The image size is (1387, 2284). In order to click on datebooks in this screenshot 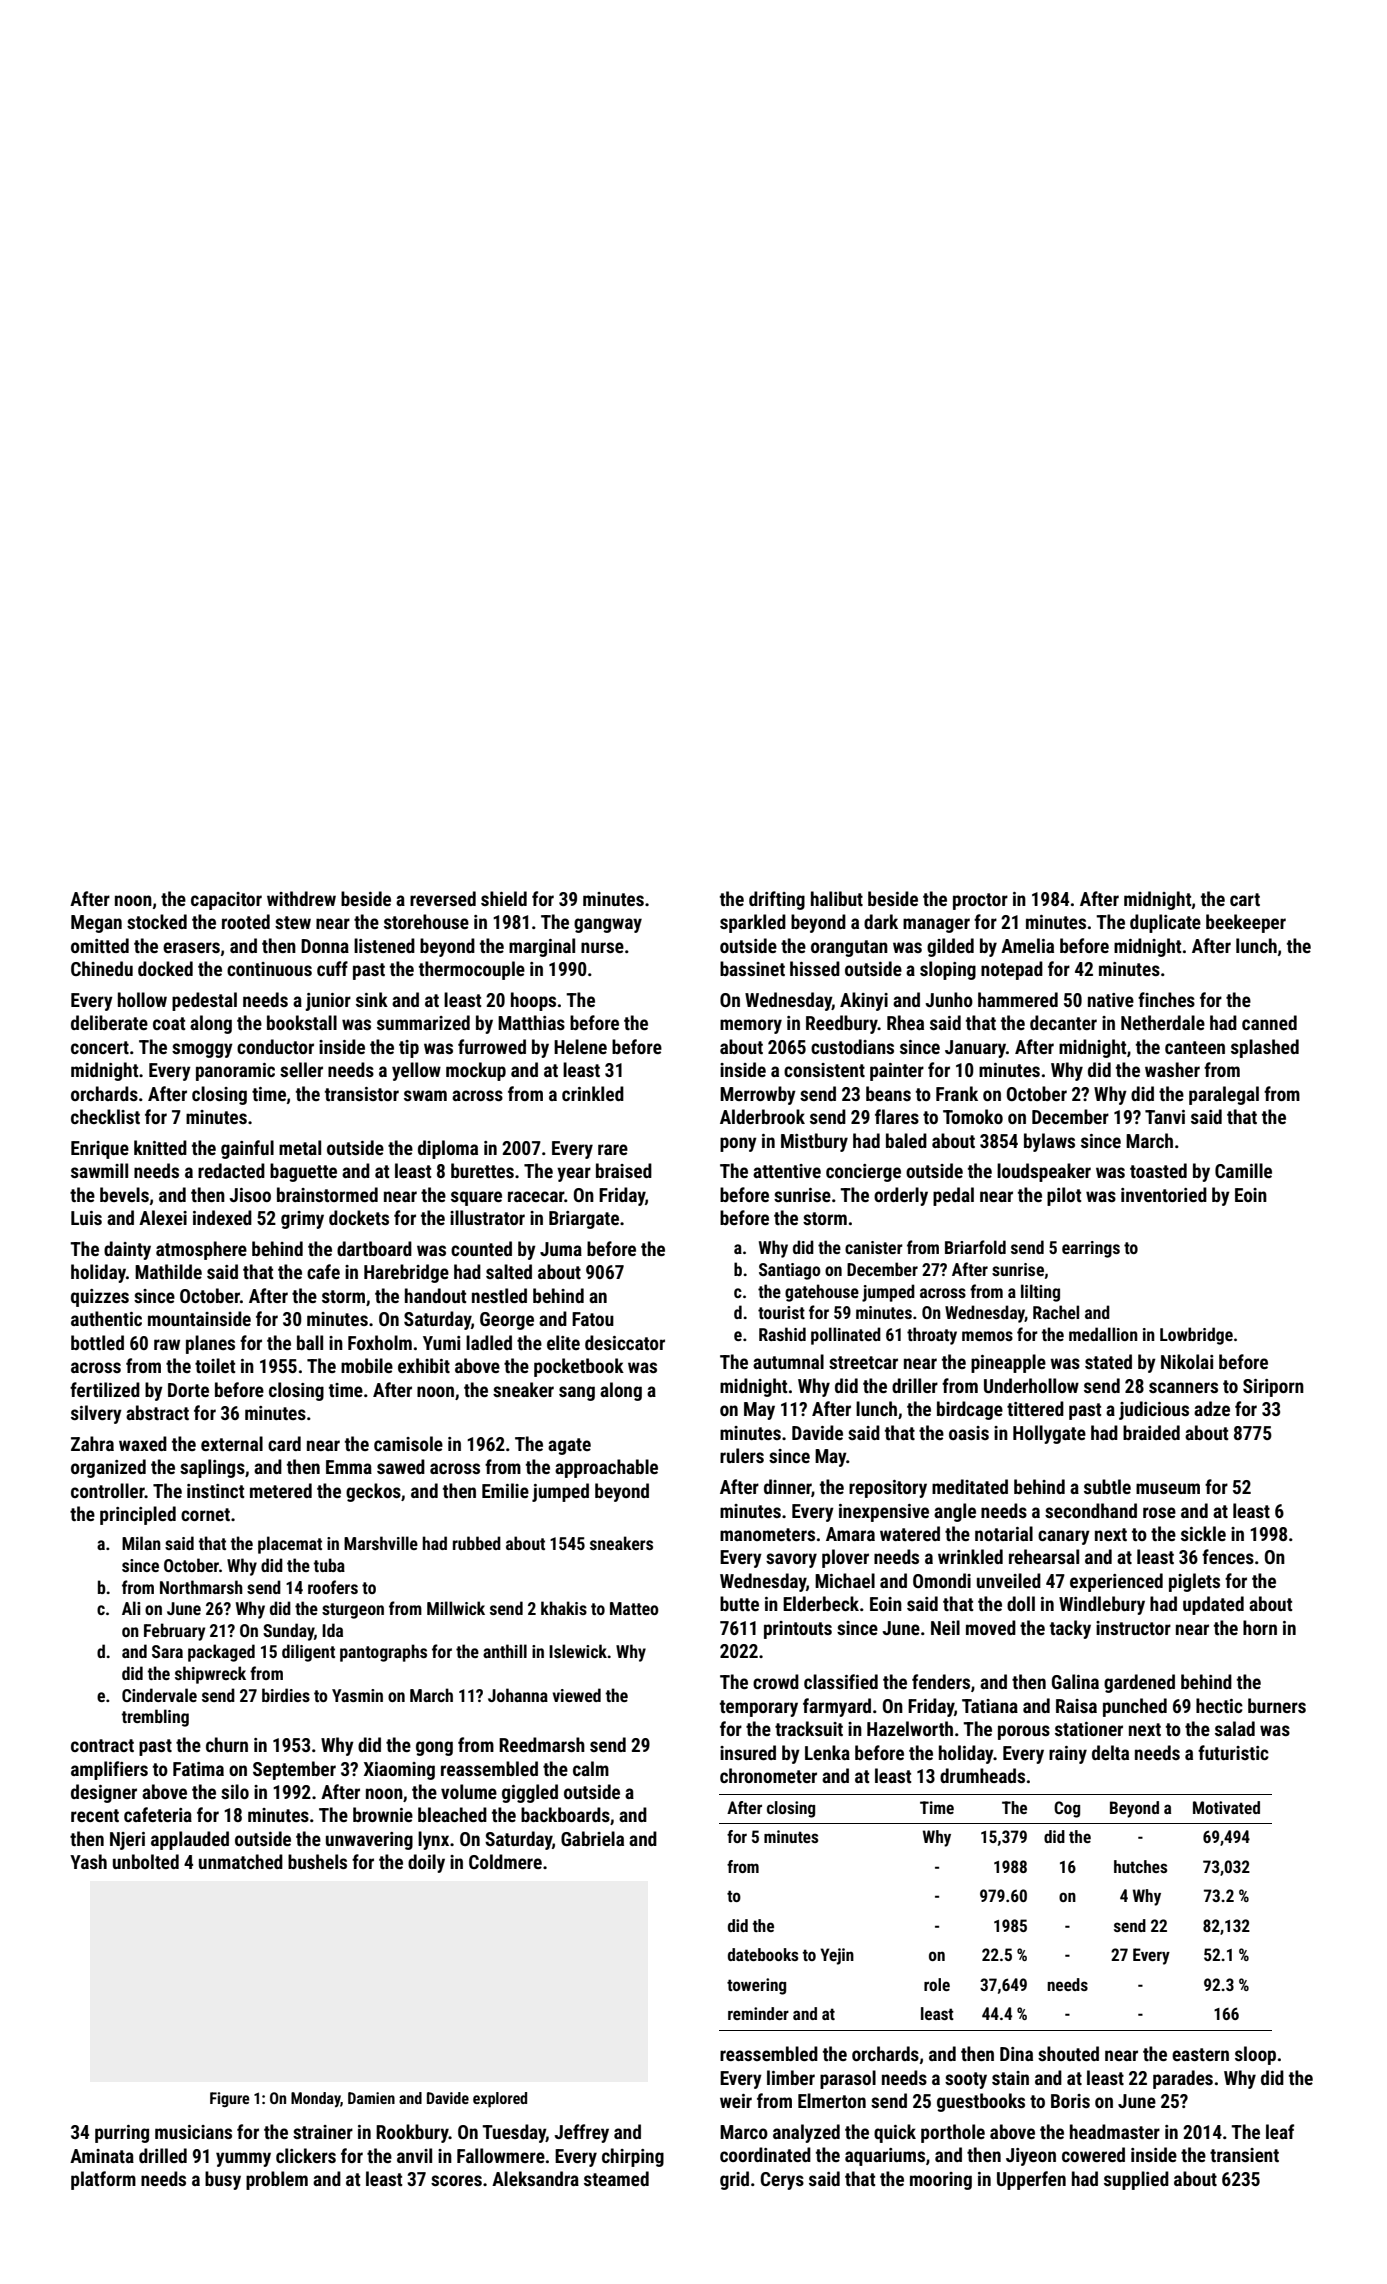, I will do `click(763, 1954)`.
